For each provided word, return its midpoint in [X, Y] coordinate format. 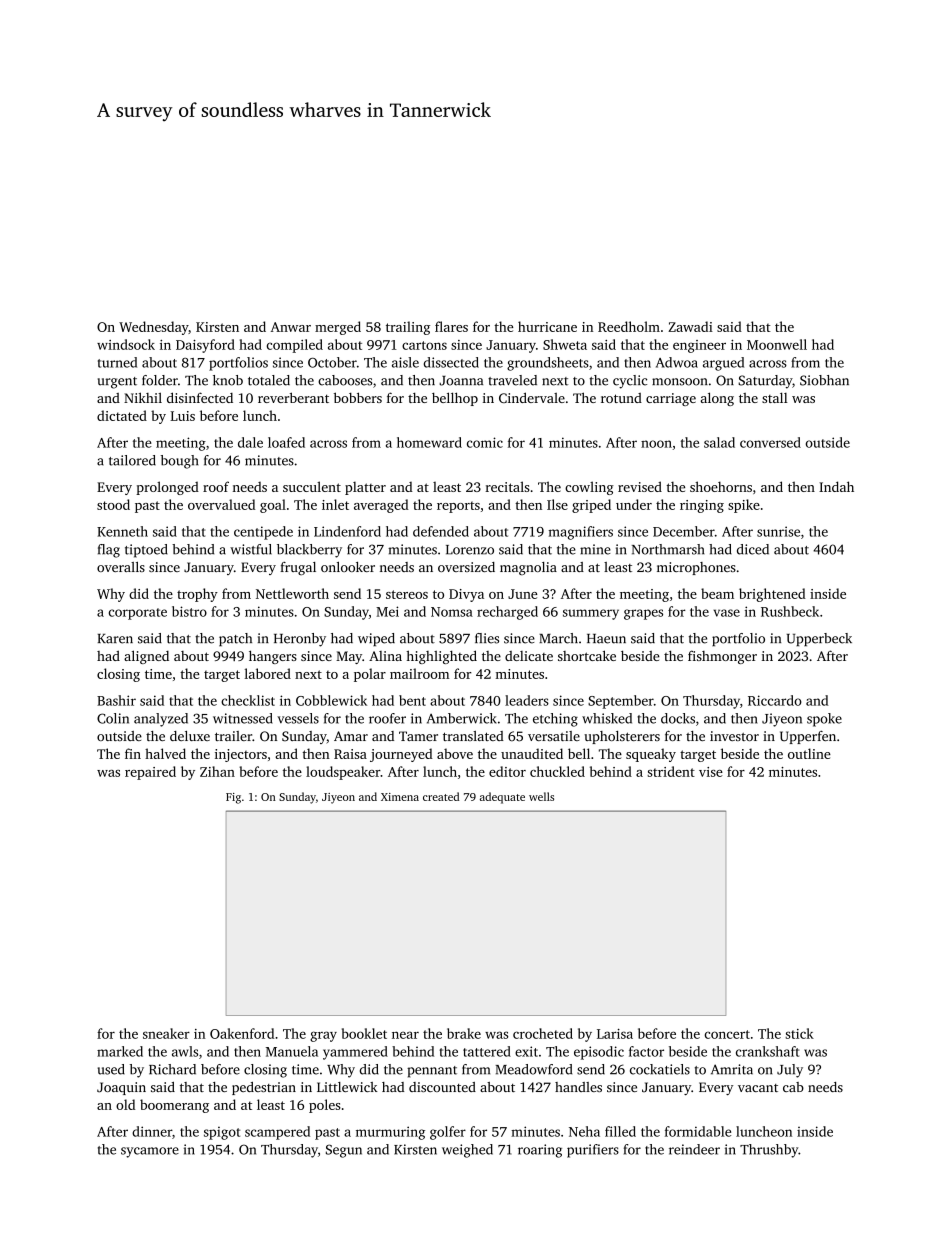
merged [338, 328]
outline [809, 753]
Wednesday [153, 328]
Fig [233, 798]
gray [323, 1036]
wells [541, 796]
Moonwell [777, 344]
